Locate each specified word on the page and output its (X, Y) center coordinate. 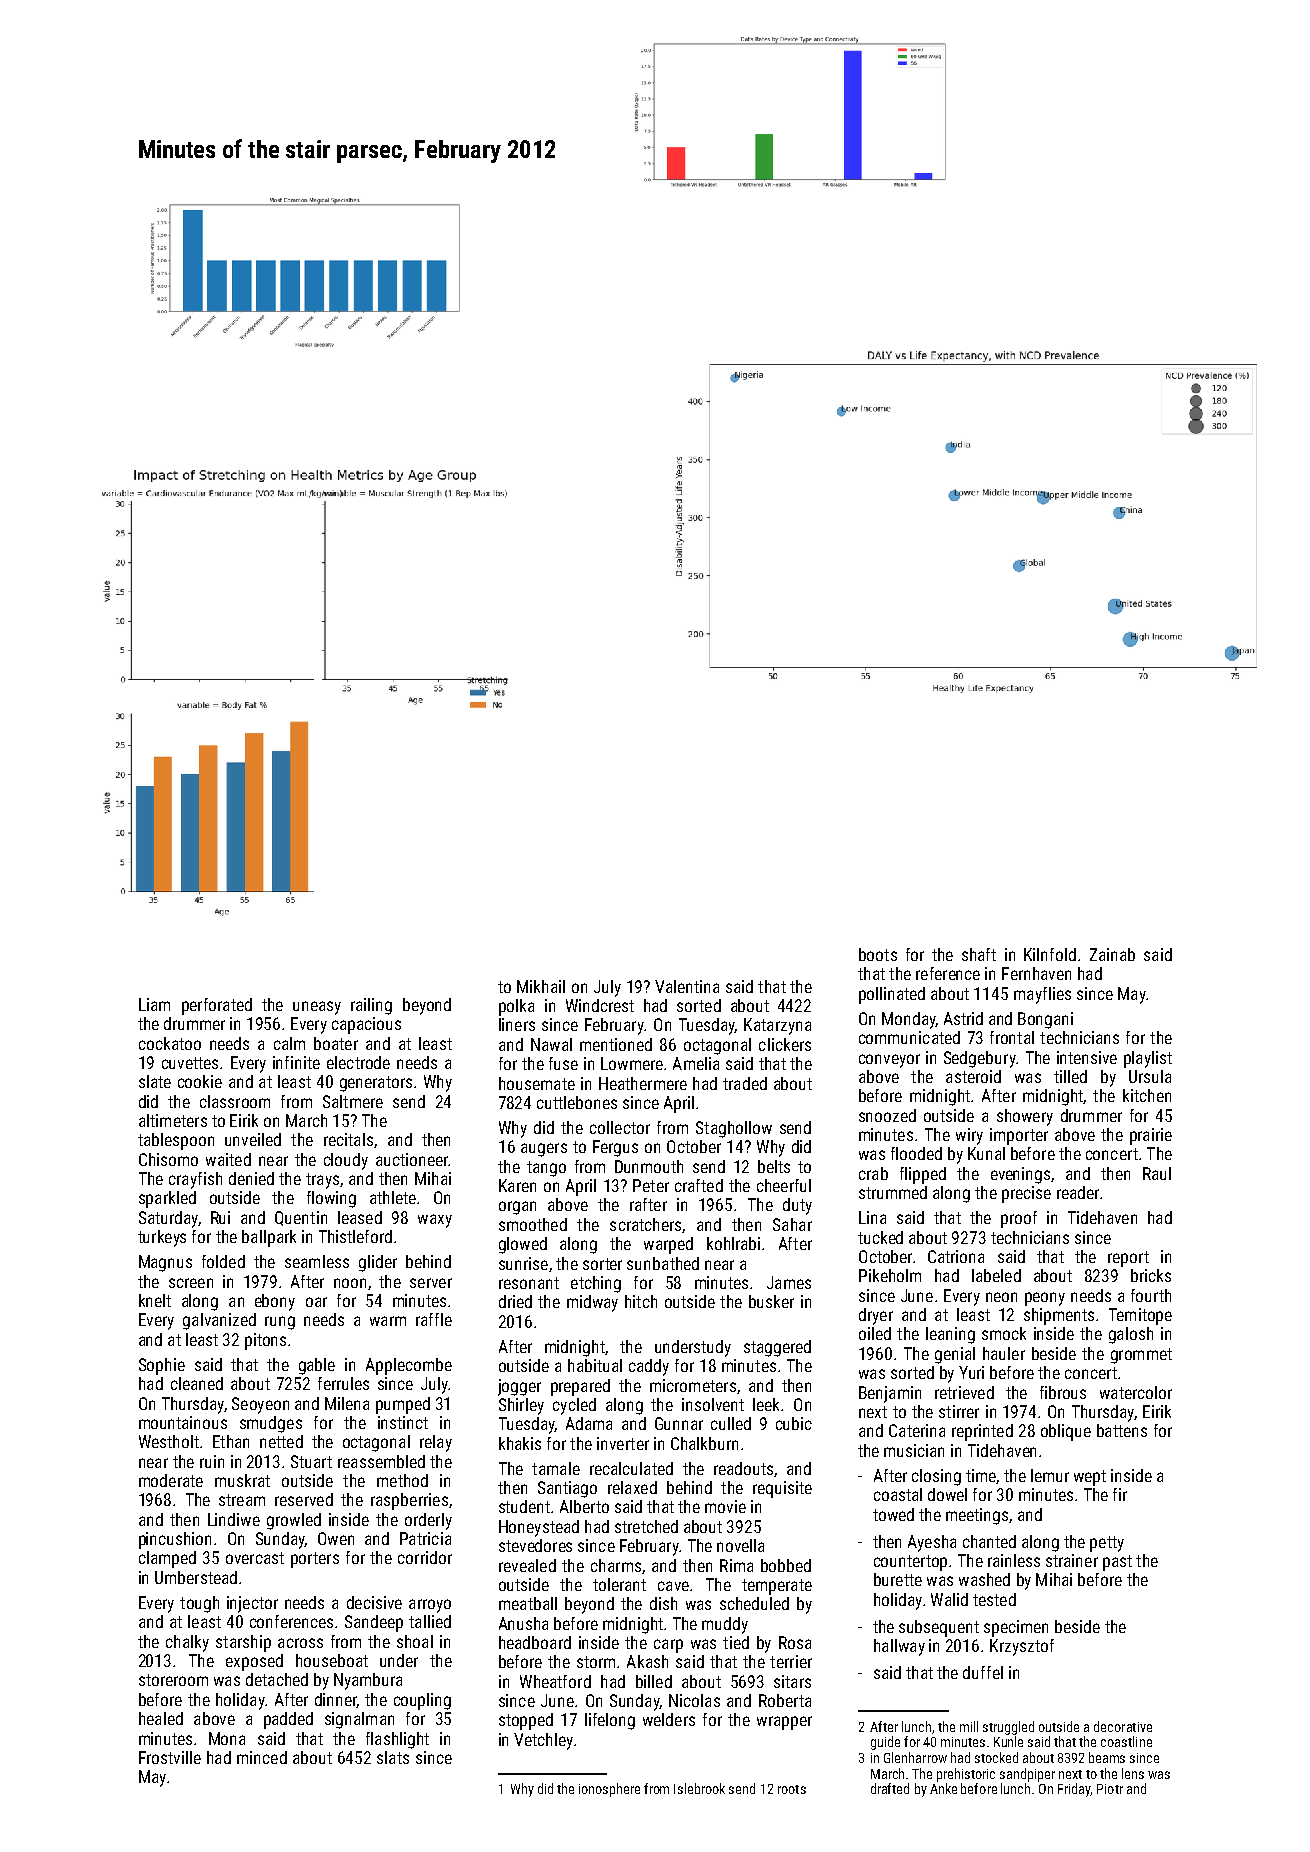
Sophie (162, 1366)
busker (771, 1301)
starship (243, 1643)
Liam (154, 1004)
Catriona (956, 1256)
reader (1078, 1192)
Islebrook (699, 1788)
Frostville (170, 1757)
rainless (1014, 1560)
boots (878, 954)
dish (663, 1603)
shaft (979, 954)
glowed (523, 1245)
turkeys (162, 1238)
